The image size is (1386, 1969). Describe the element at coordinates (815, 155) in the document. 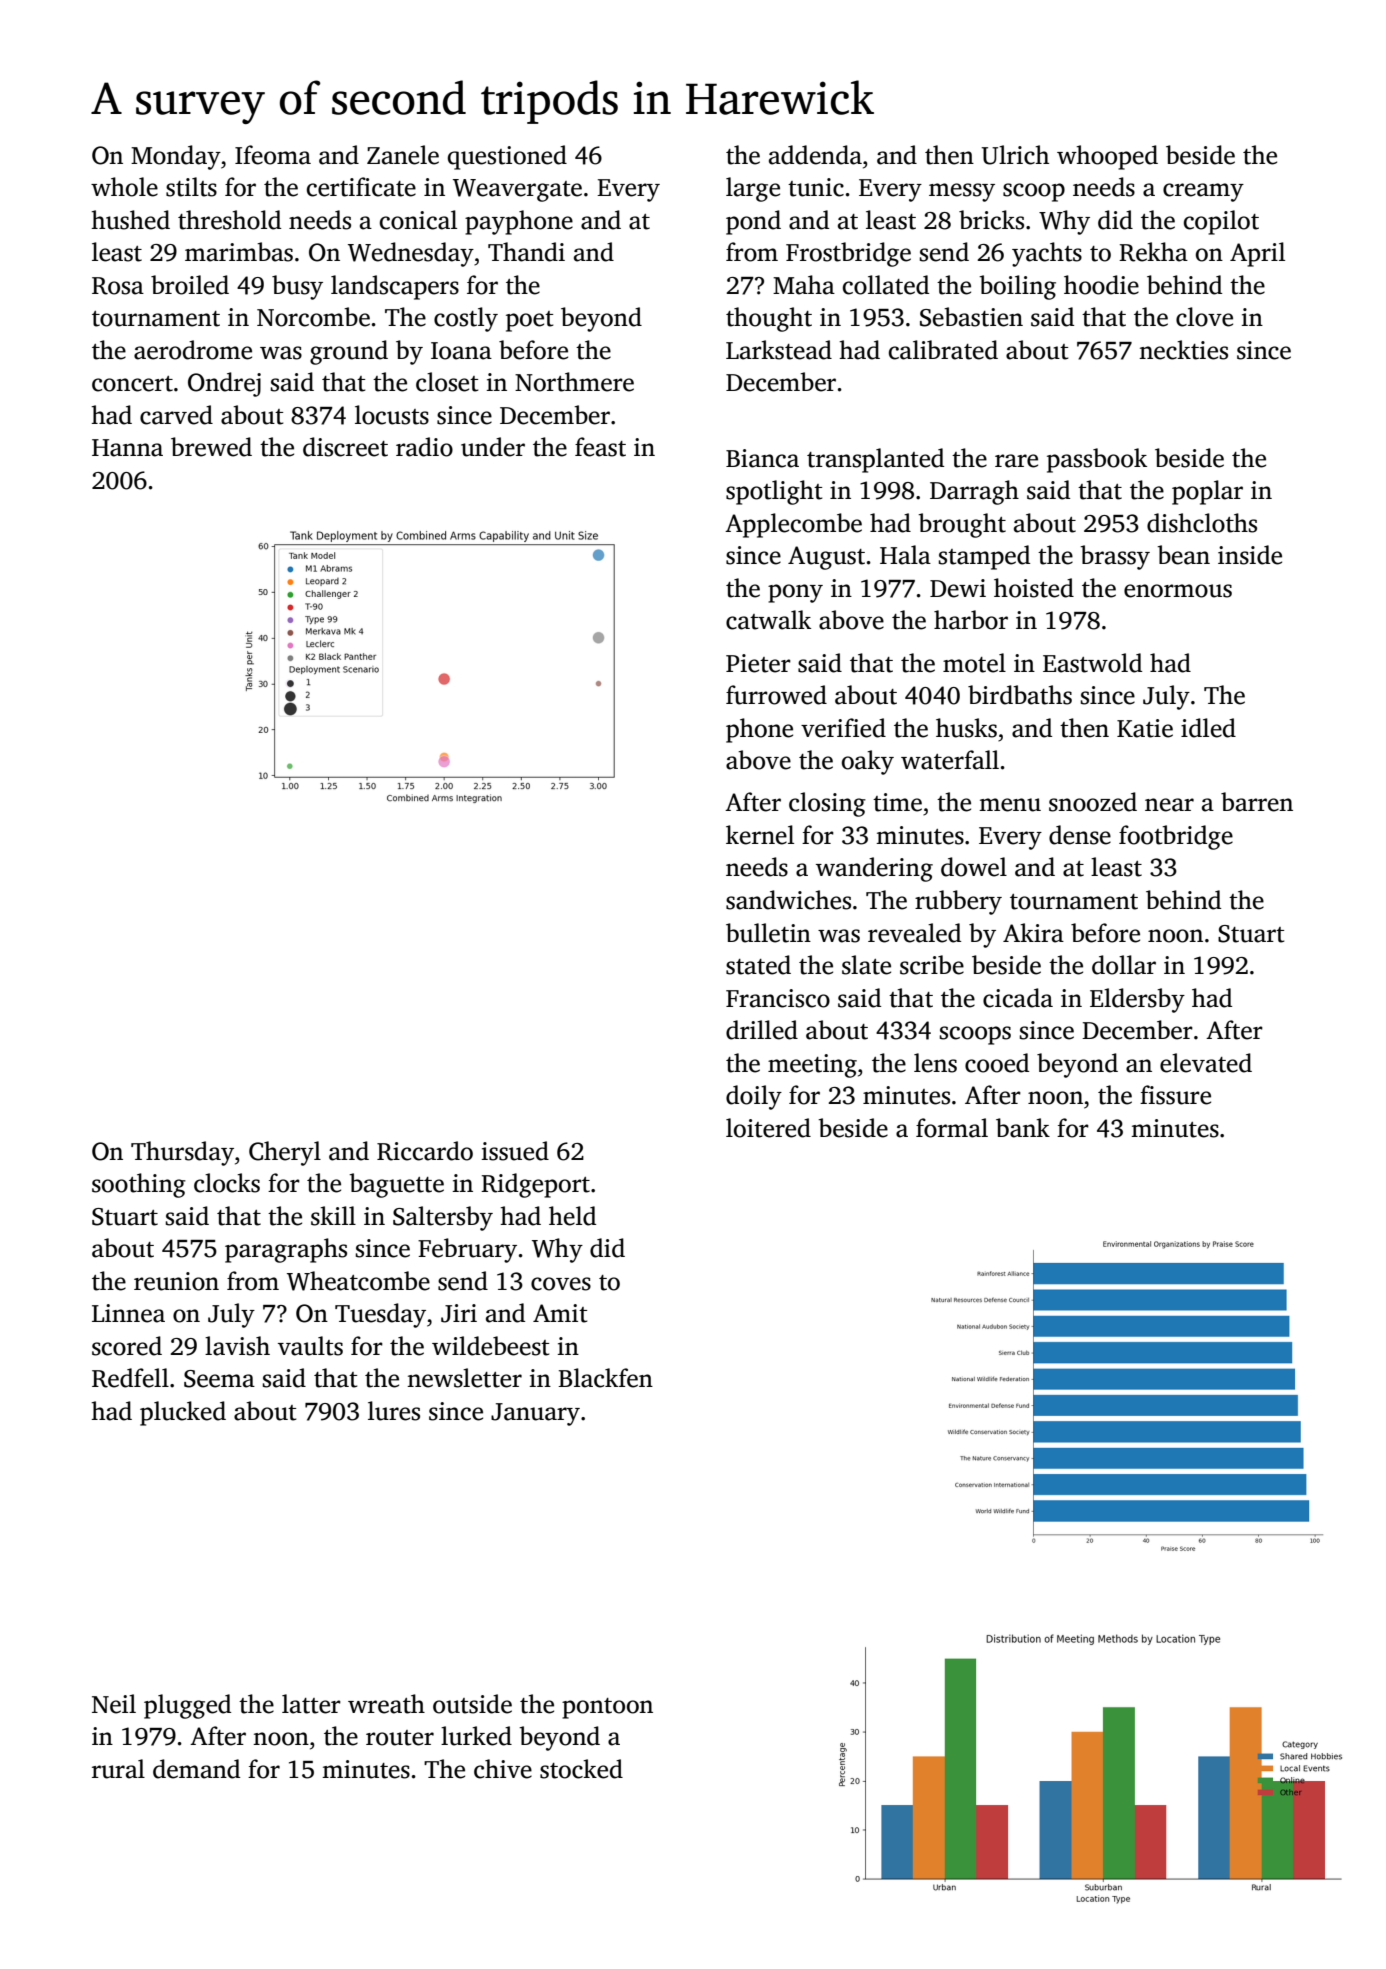

I see `addenda` at that location.
